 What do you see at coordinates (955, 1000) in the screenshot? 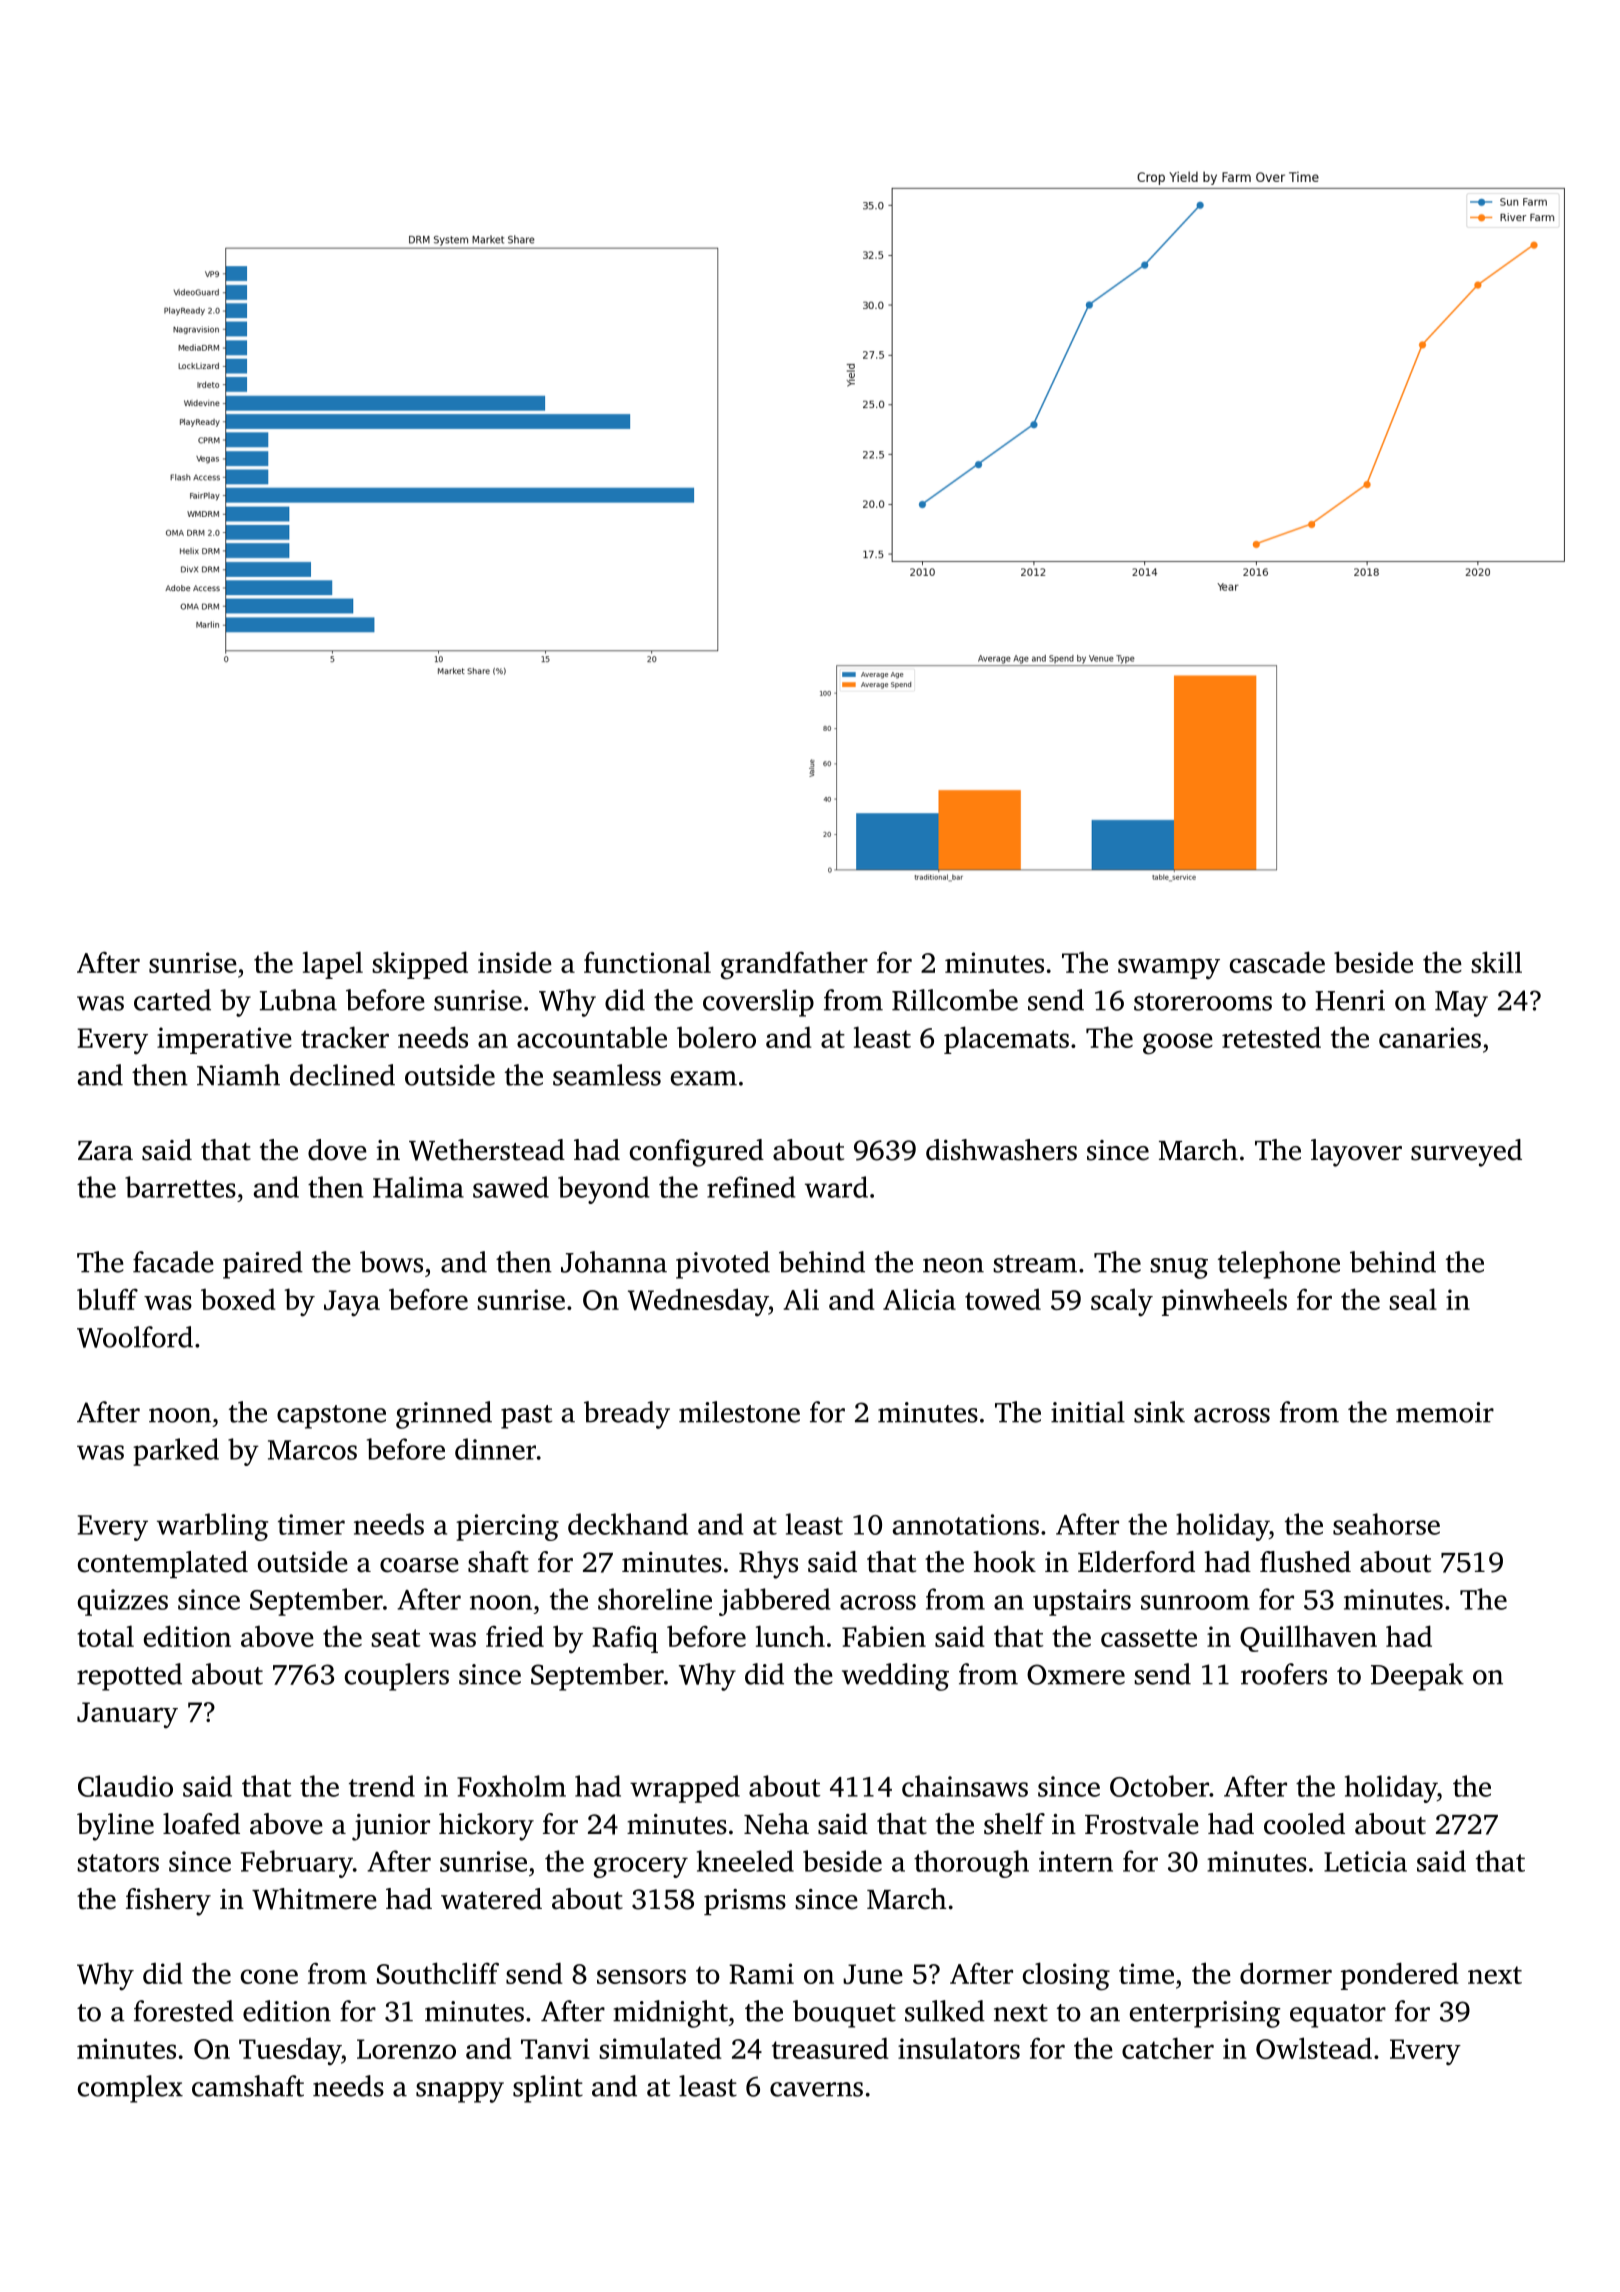
I see `Rillcombe` at bounding box center [955, 1000].
